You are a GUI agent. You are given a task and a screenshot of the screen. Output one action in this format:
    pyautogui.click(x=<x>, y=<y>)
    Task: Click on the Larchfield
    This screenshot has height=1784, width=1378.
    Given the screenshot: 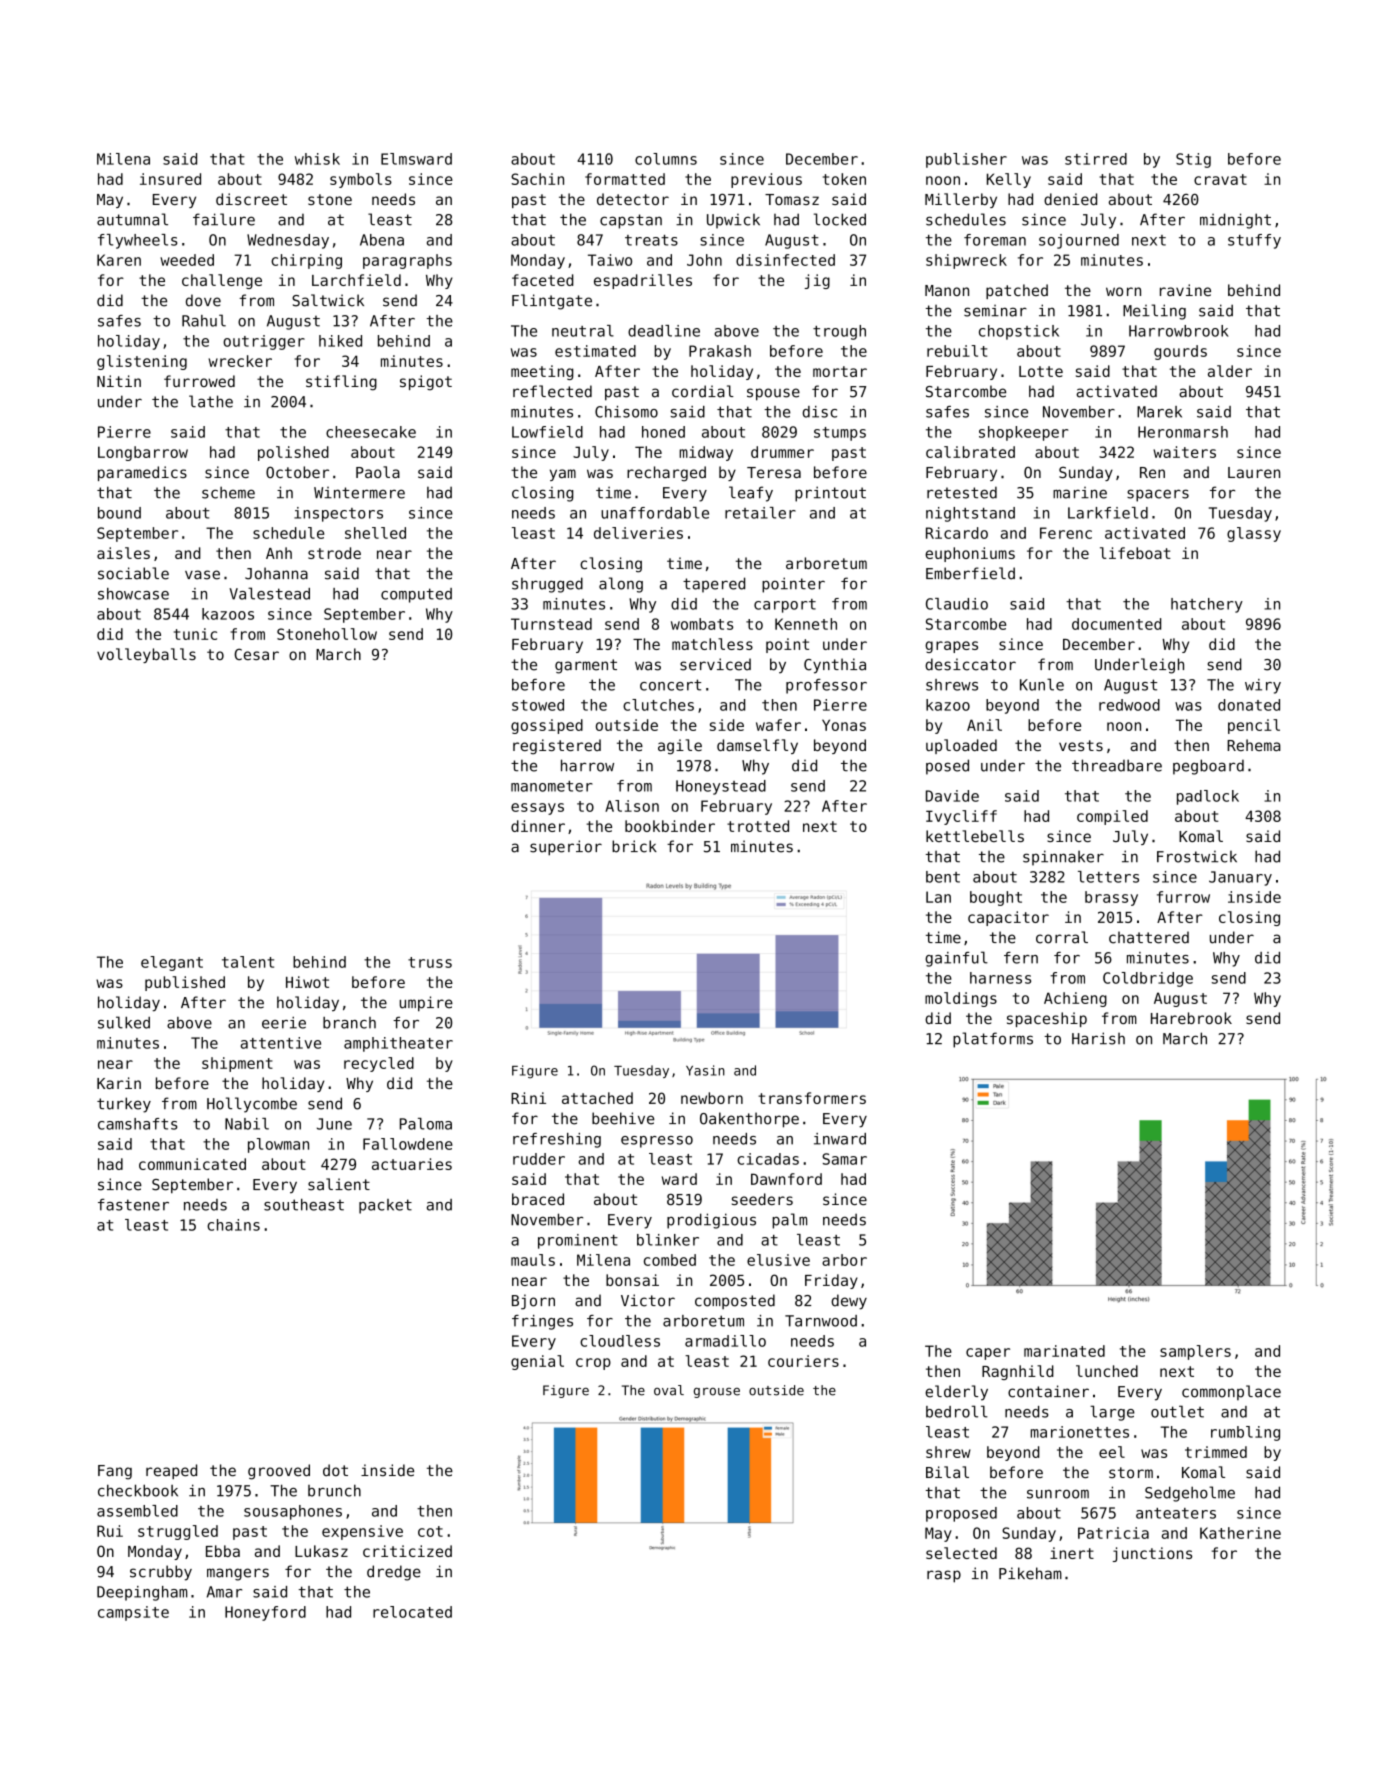 What is the action you would take?
    pyautogui.click(x=356, y=280)
